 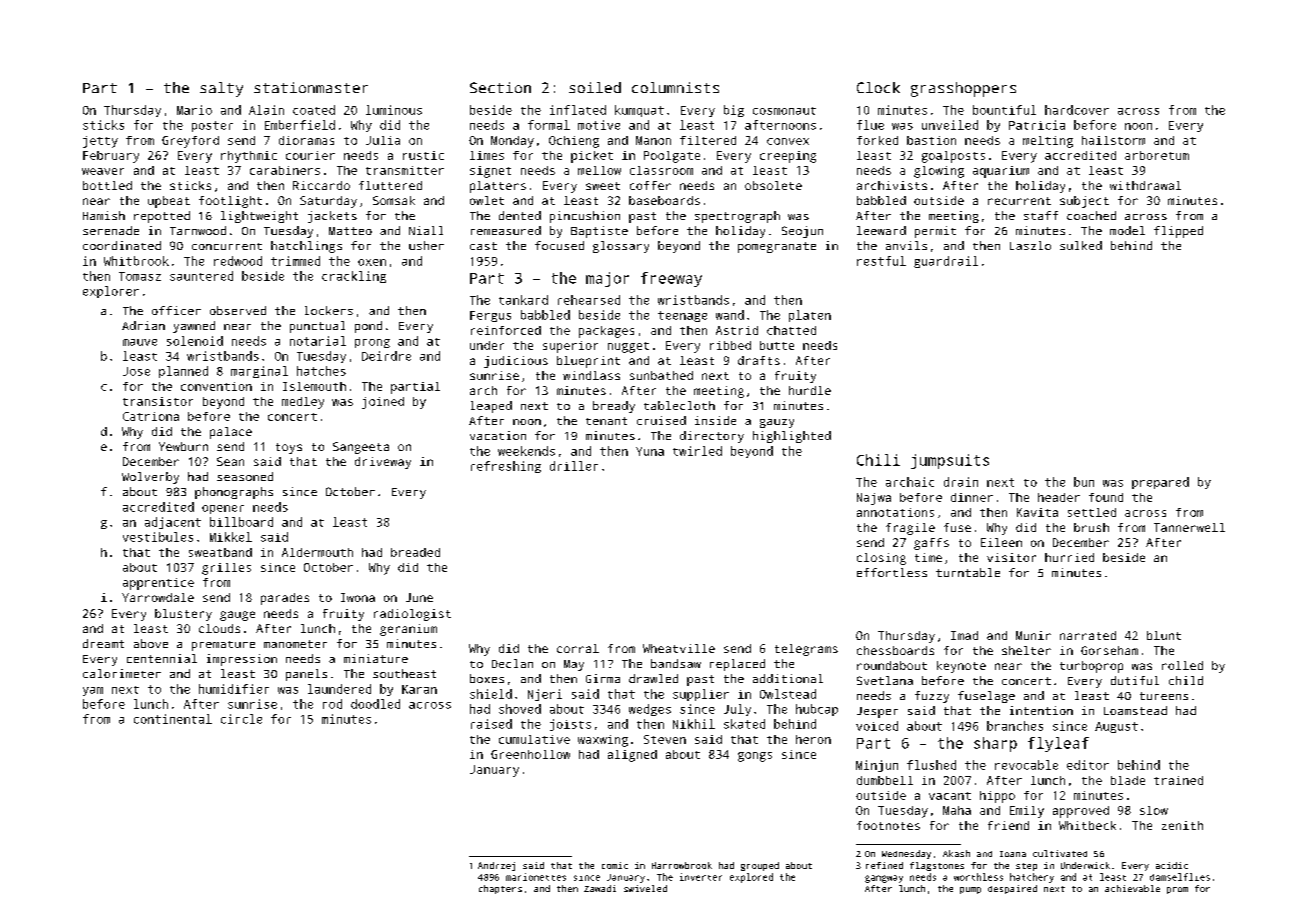 I want to click on hardcover, so click(x=1077, y=110).
